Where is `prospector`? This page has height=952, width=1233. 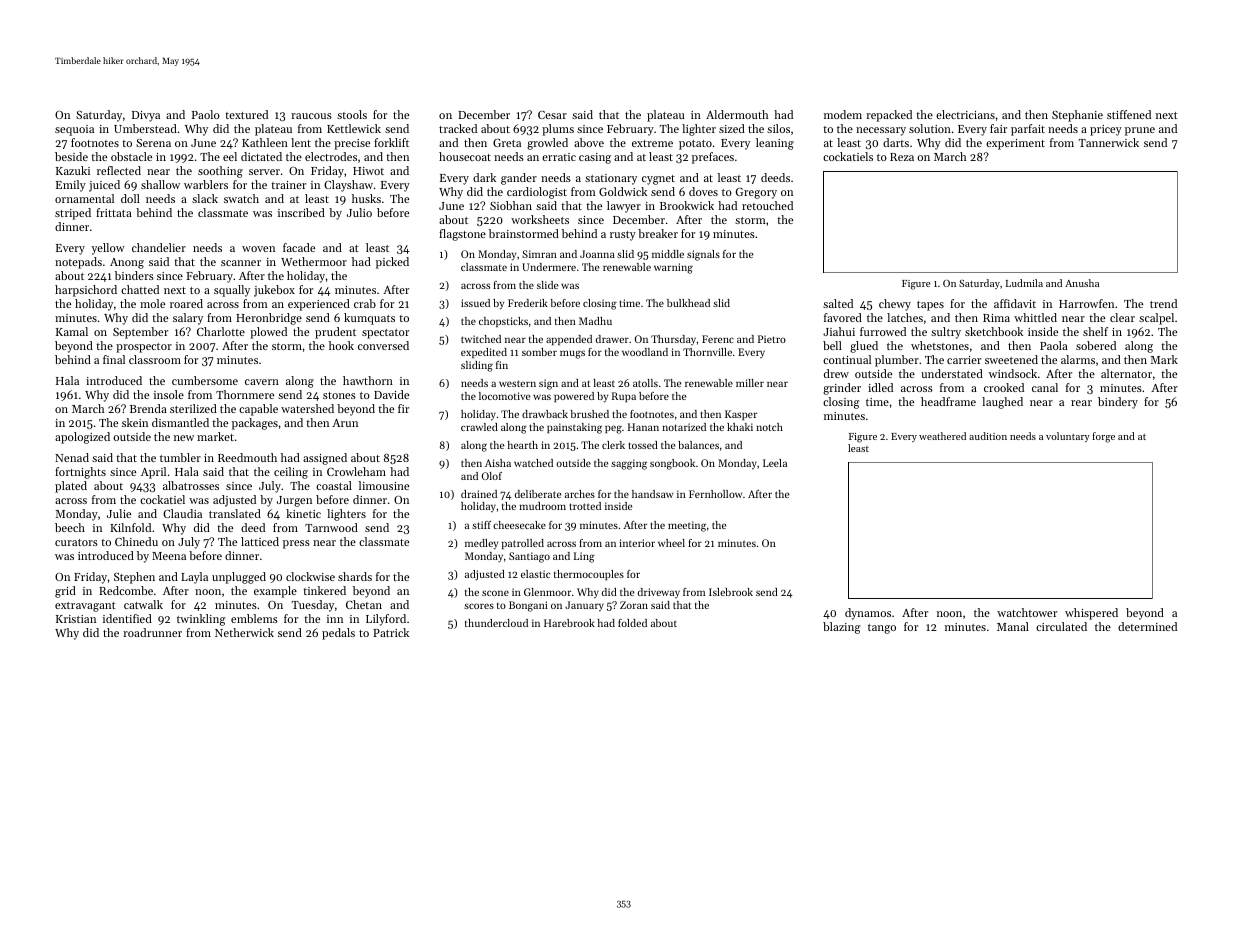
prospector is located at coordinates (144, 348).
